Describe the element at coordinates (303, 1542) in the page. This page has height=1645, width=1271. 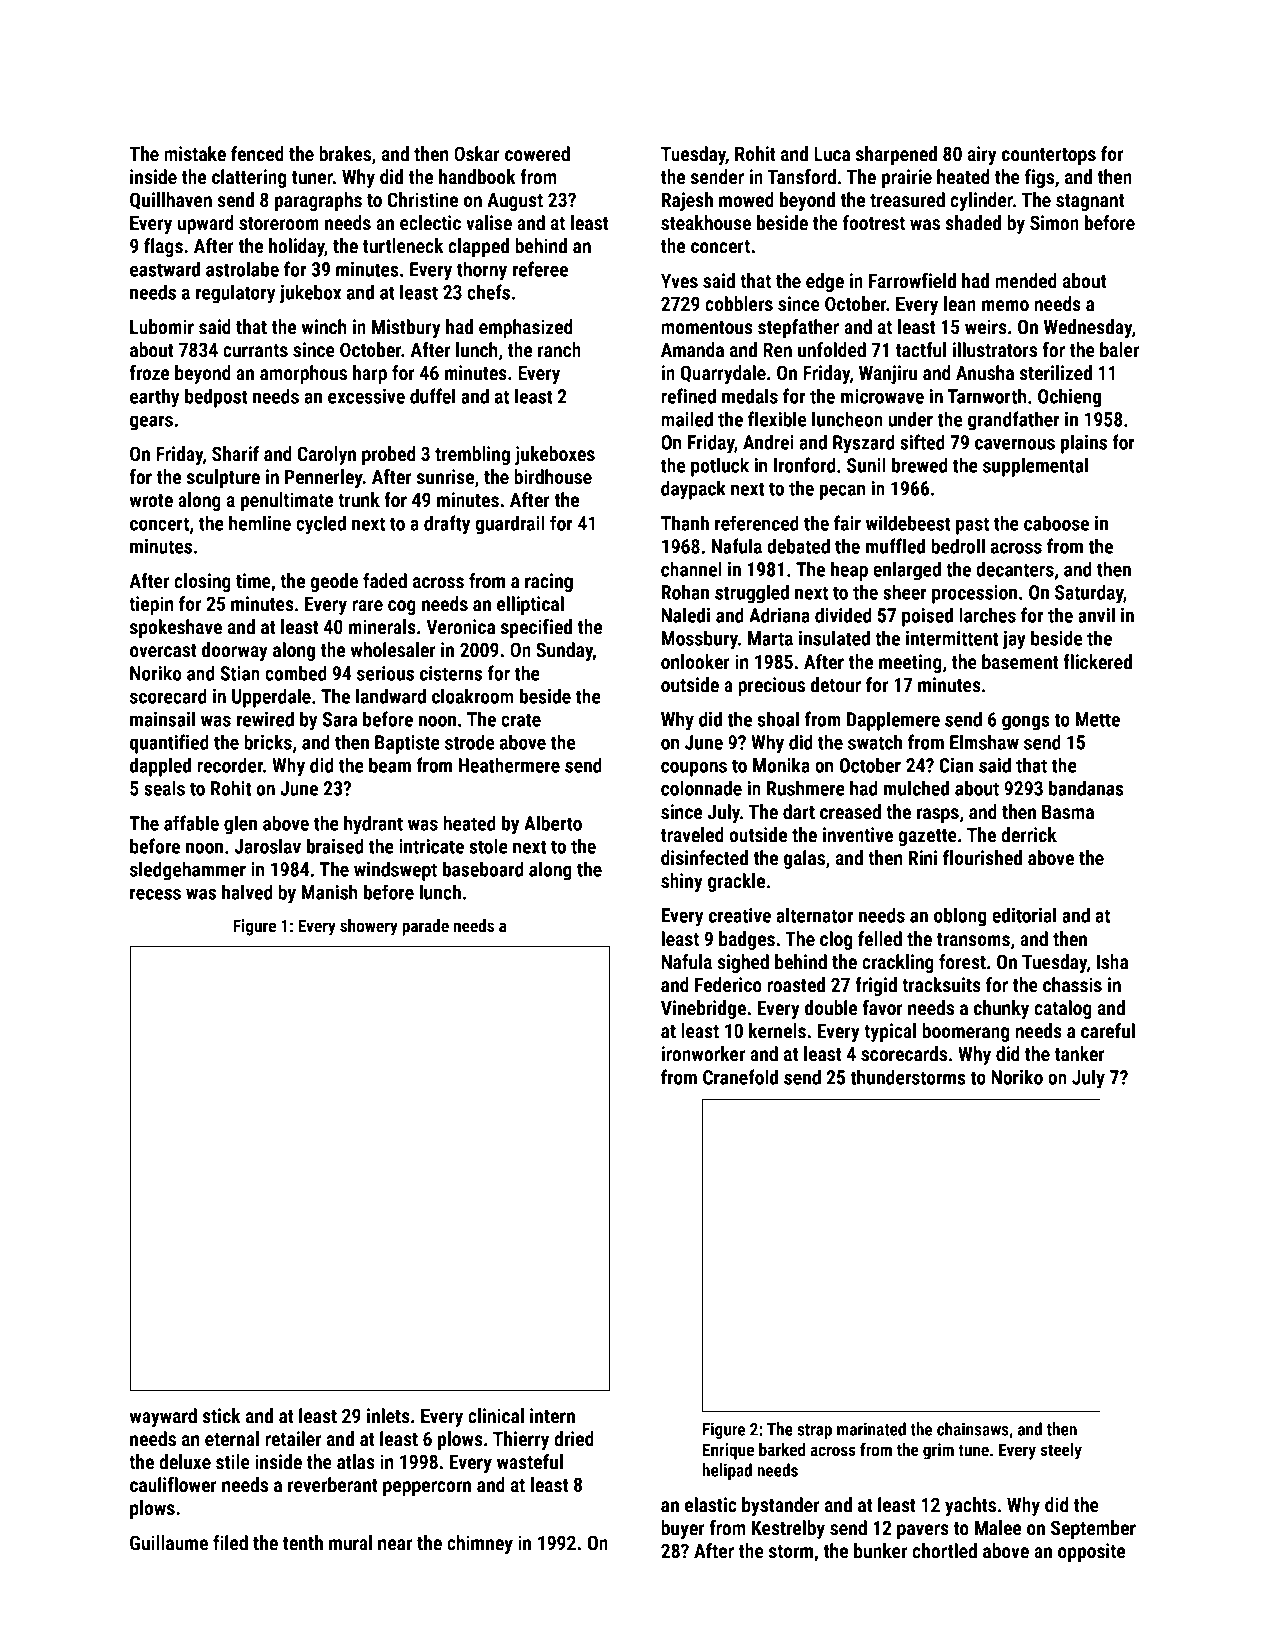
I see `tenth` at that location.
